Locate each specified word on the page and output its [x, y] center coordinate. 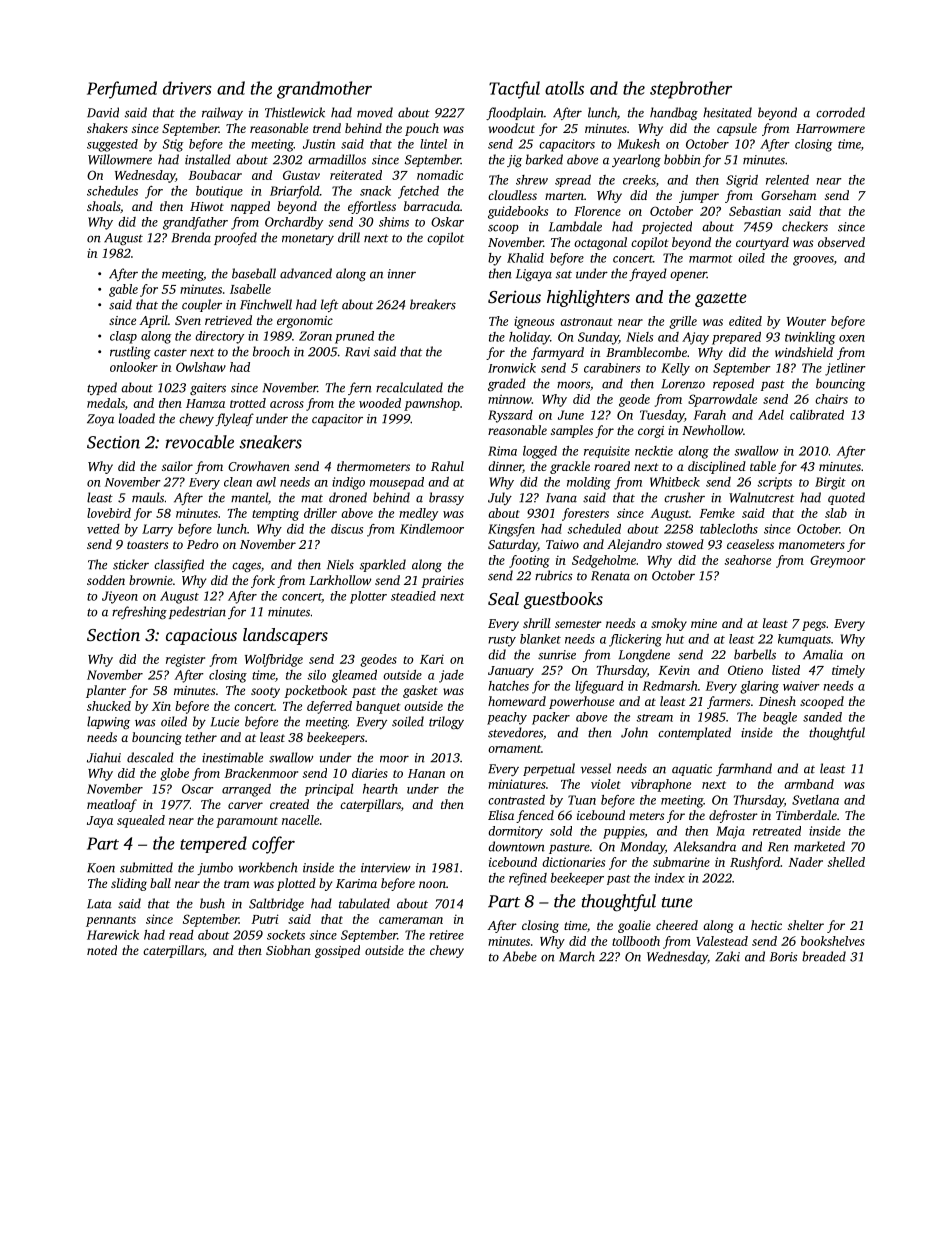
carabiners [612, 368]
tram [236, 884]
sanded [822, 717]
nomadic [440, 175]
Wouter [806, 321]
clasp [123, 337]
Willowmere [120, 159]
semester [578, 624]
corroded [840, 112]
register [185, 660]
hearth [380, 789]
